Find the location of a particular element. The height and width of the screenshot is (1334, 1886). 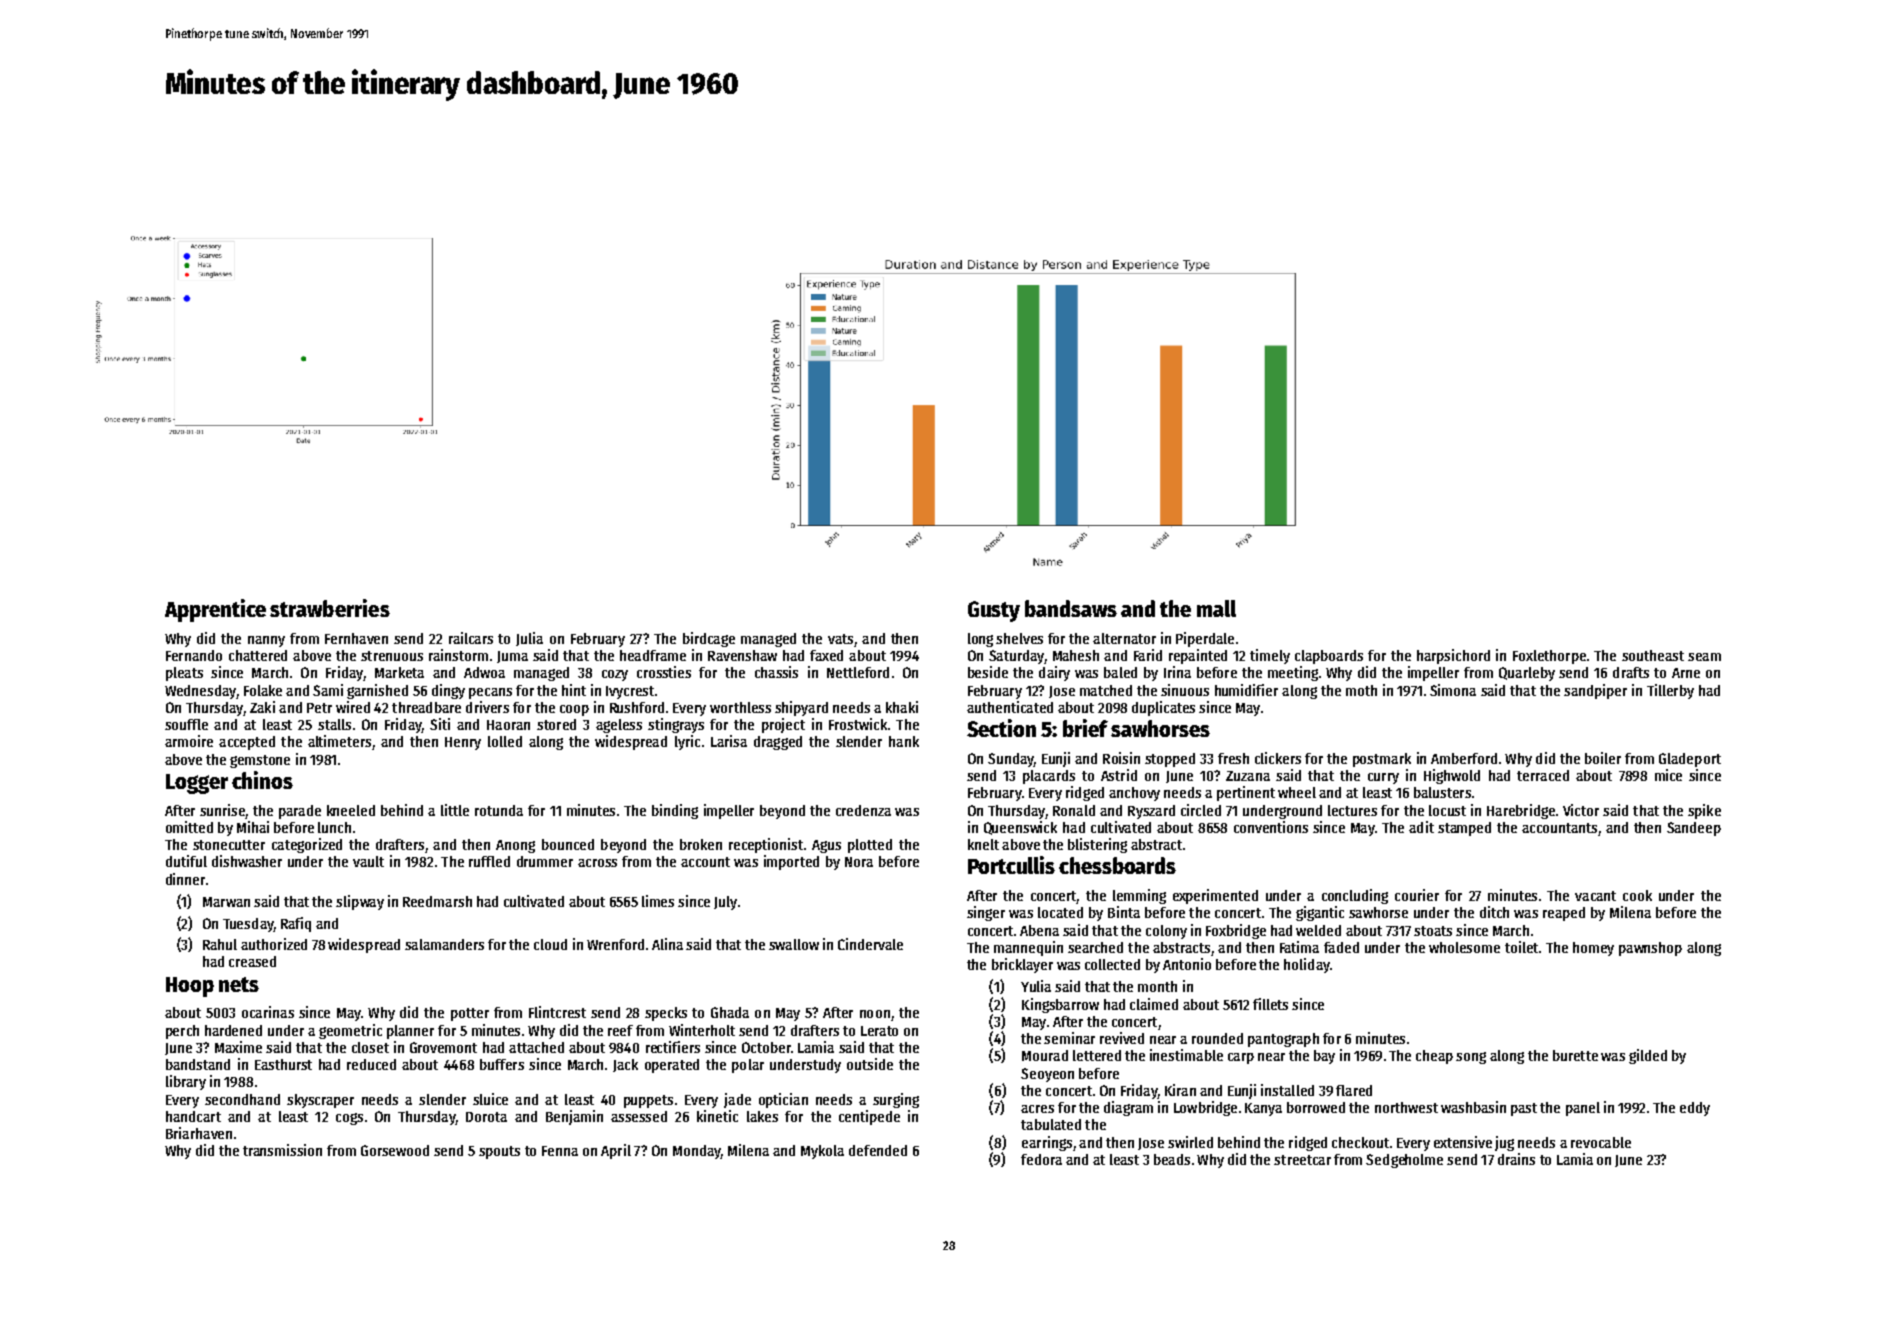

Maxime is located at coordinates (238, 1047).
